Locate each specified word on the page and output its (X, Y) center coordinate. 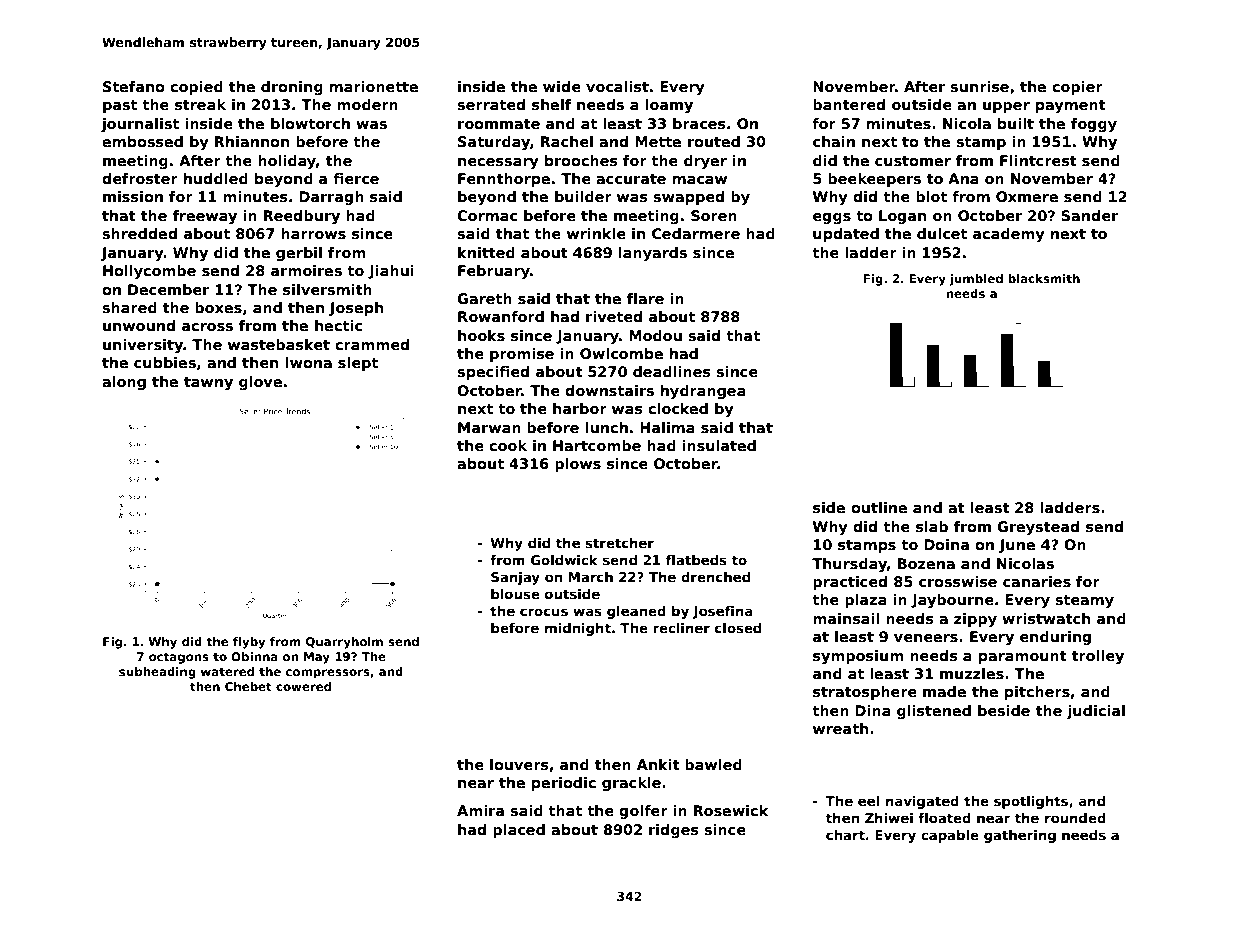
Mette (658, 141)
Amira (480, 810)
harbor (580, 408)
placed (519, 831)
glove (260, 383)
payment (1071, 106)
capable (950, 836)
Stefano (134, 86)
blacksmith (1044, 278)
